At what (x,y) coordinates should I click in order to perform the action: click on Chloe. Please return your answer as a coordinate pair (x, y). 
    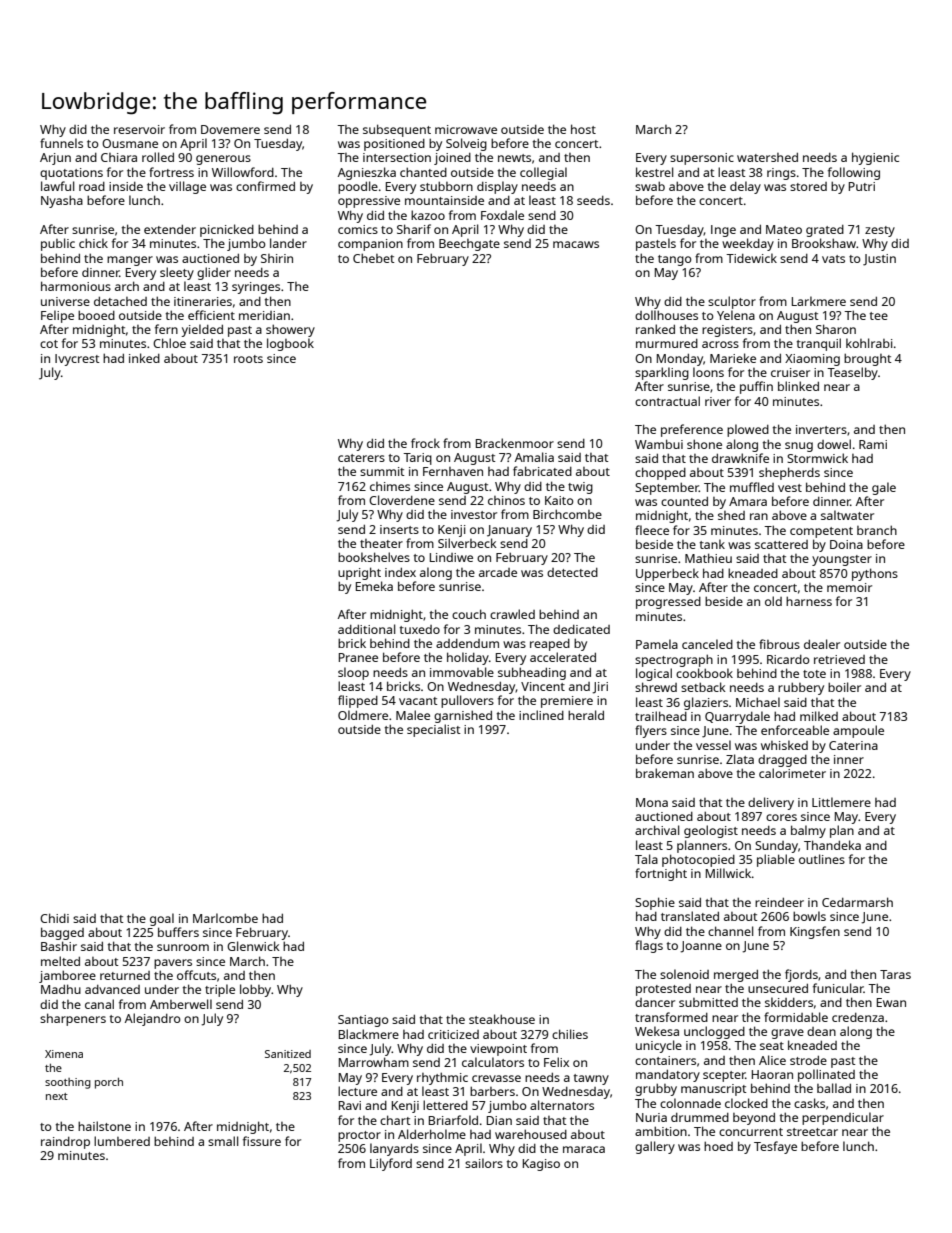
    Looking at the image, I should click on (169, 343).
